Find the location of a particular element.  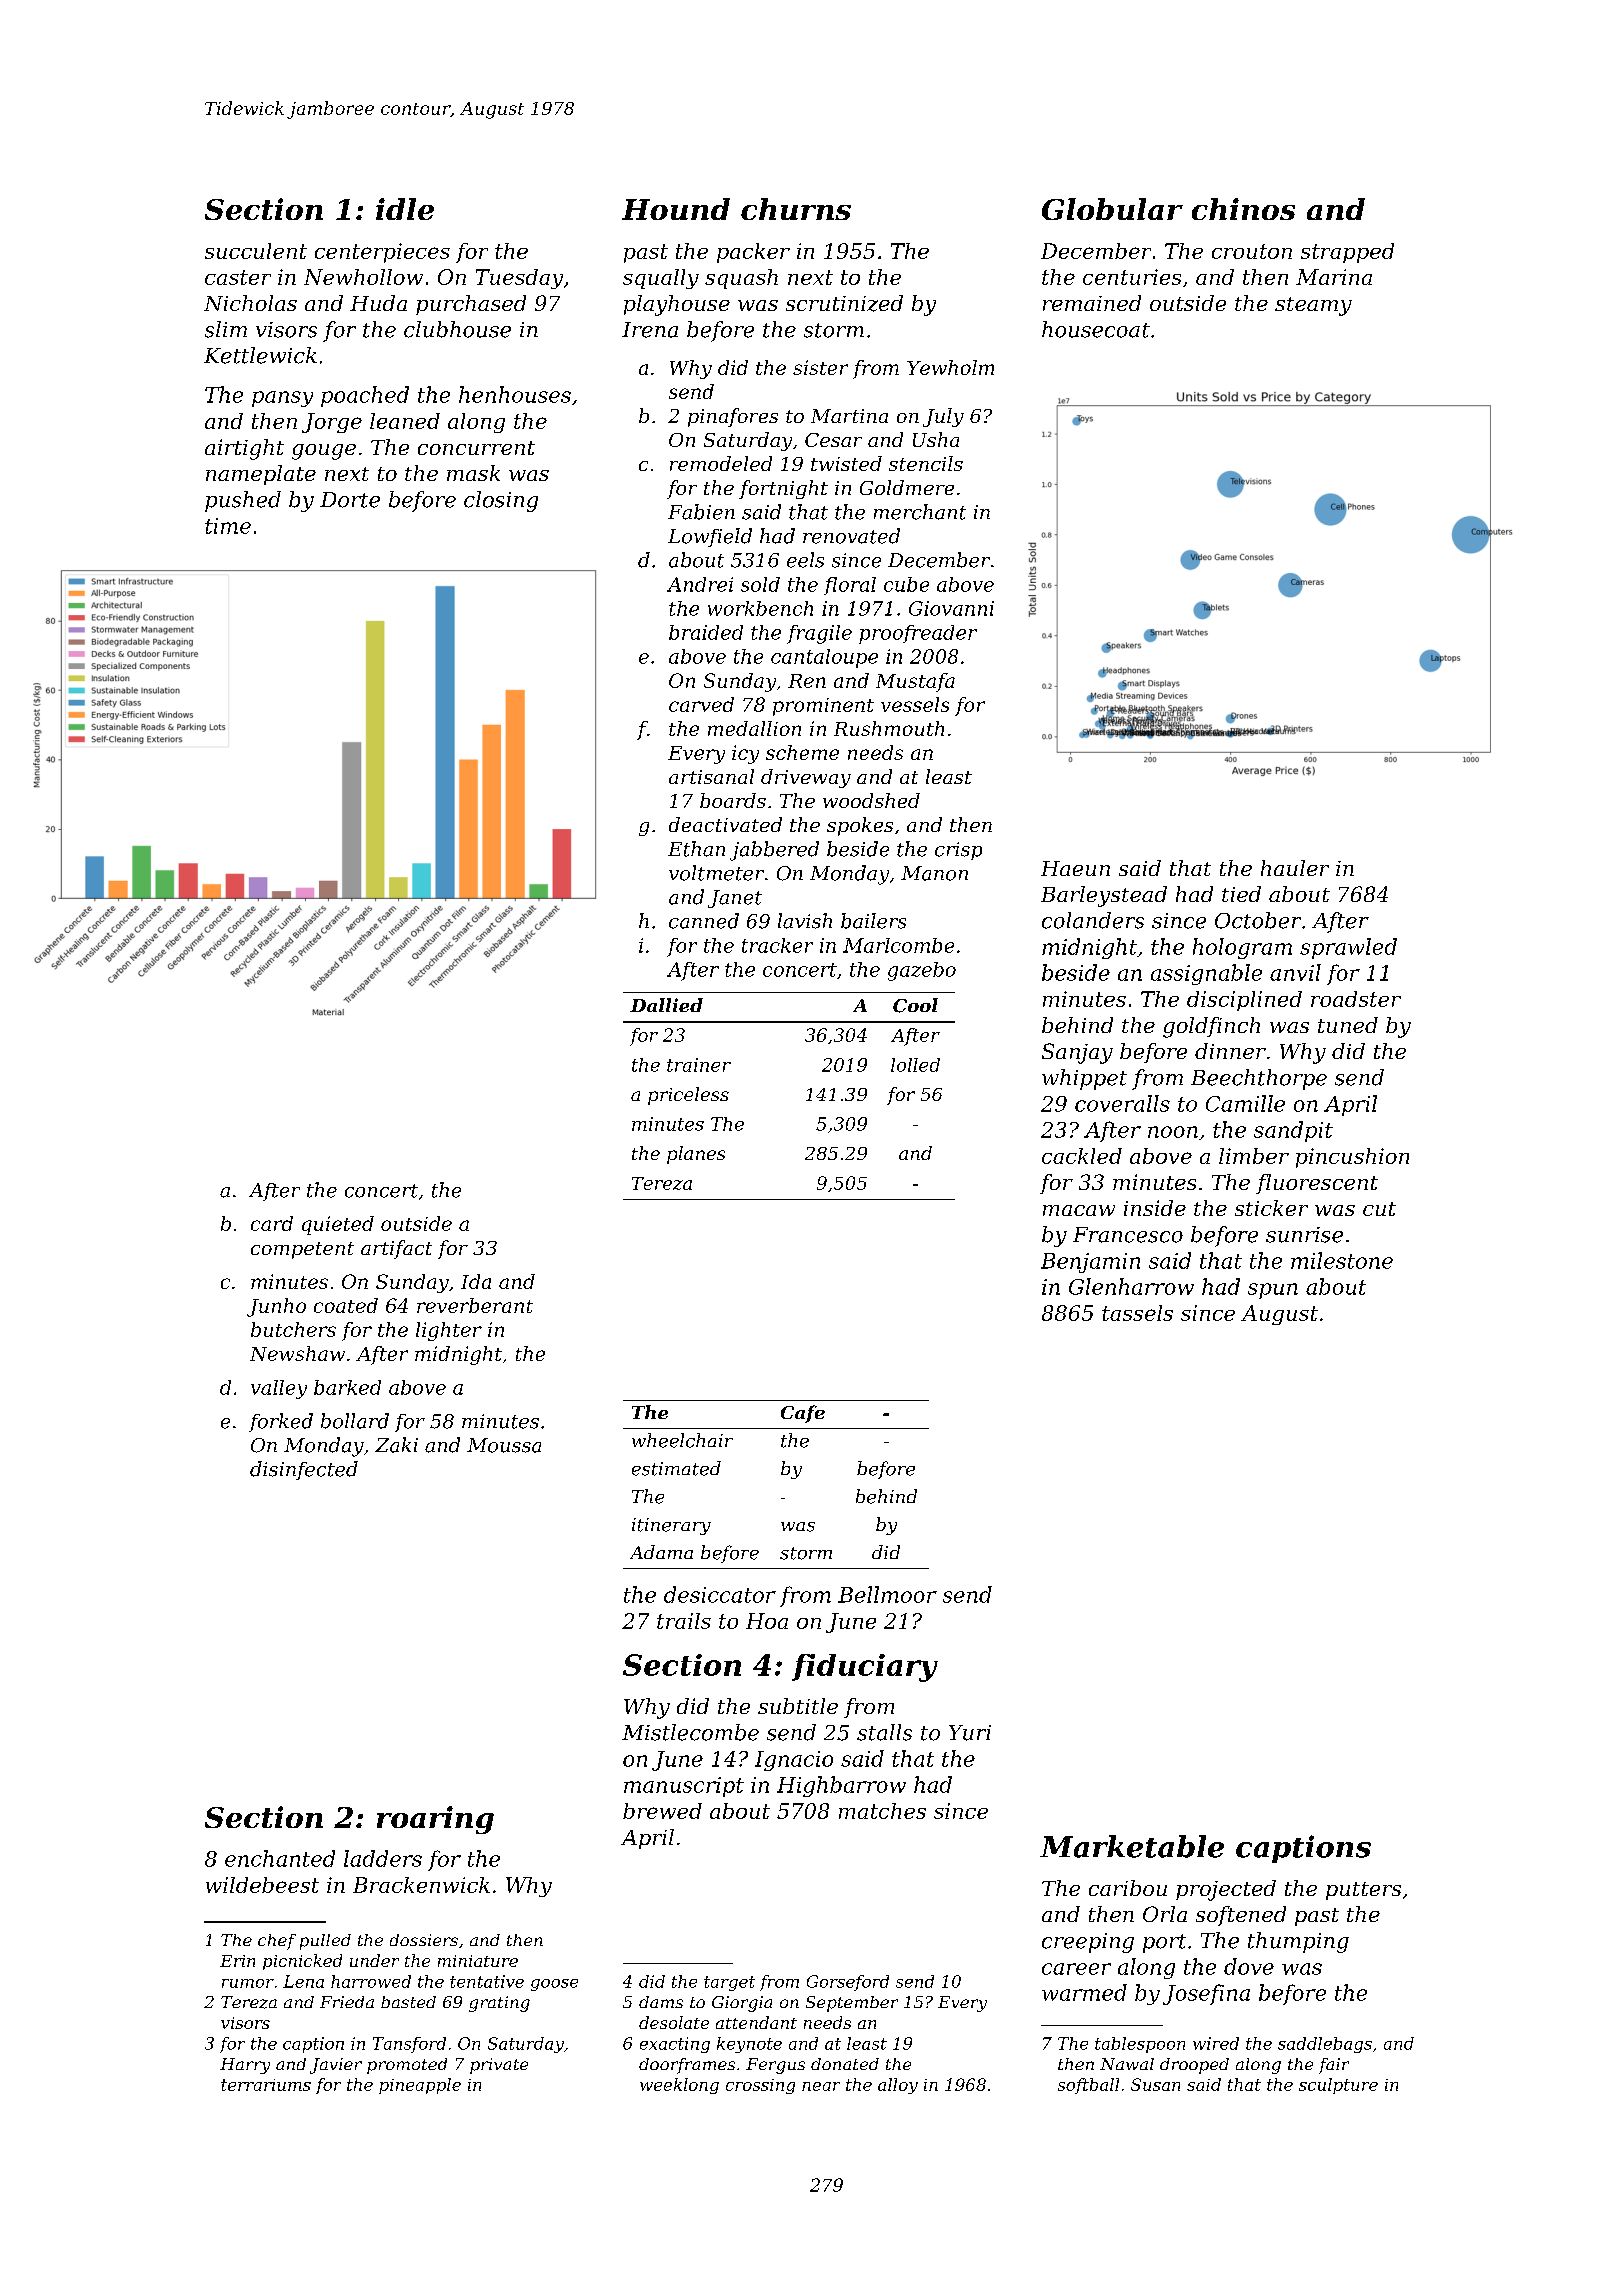

canned is located at coordinates (704, 921).
